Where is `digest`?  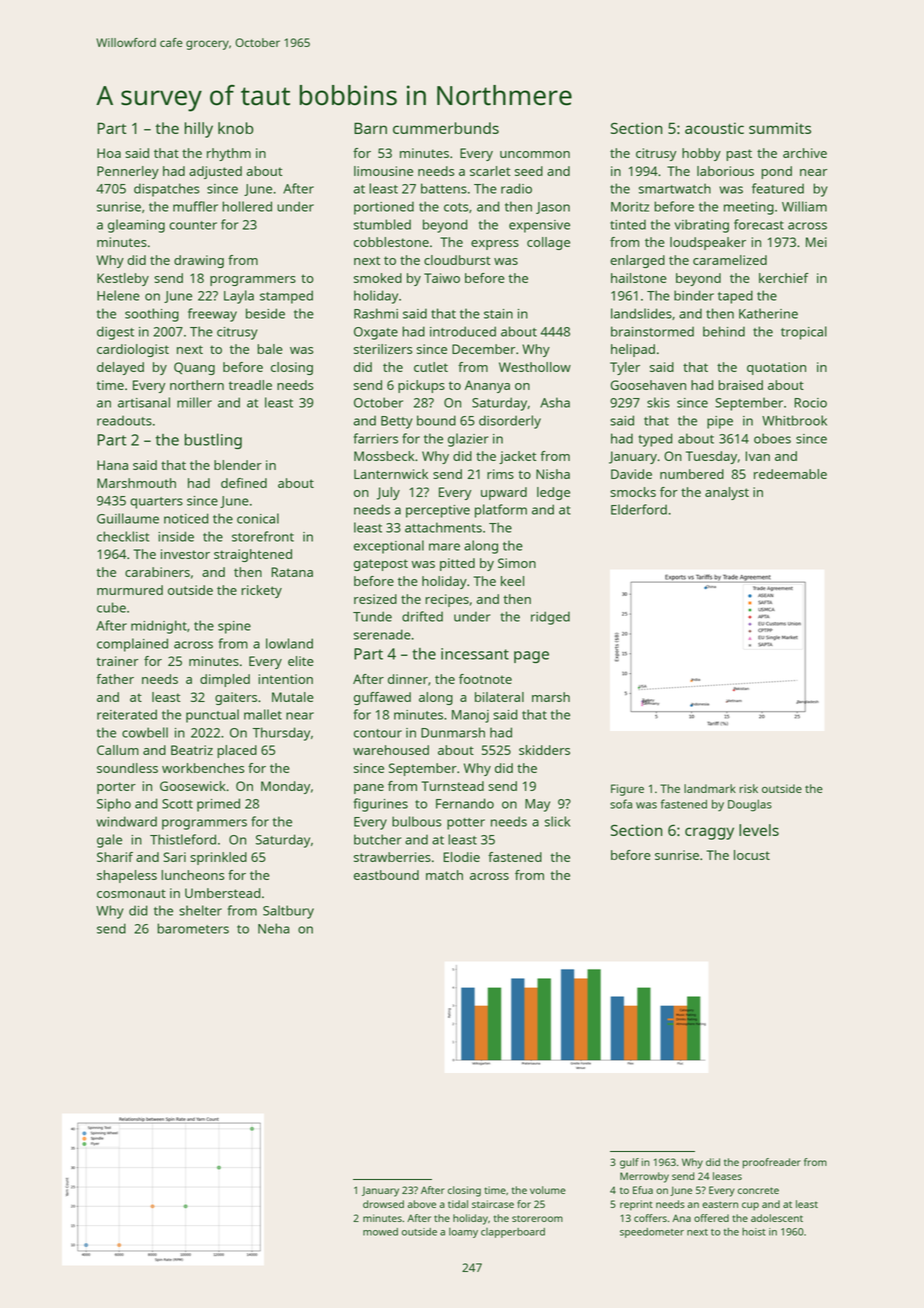
digest is located at coordinates (115, 333).
